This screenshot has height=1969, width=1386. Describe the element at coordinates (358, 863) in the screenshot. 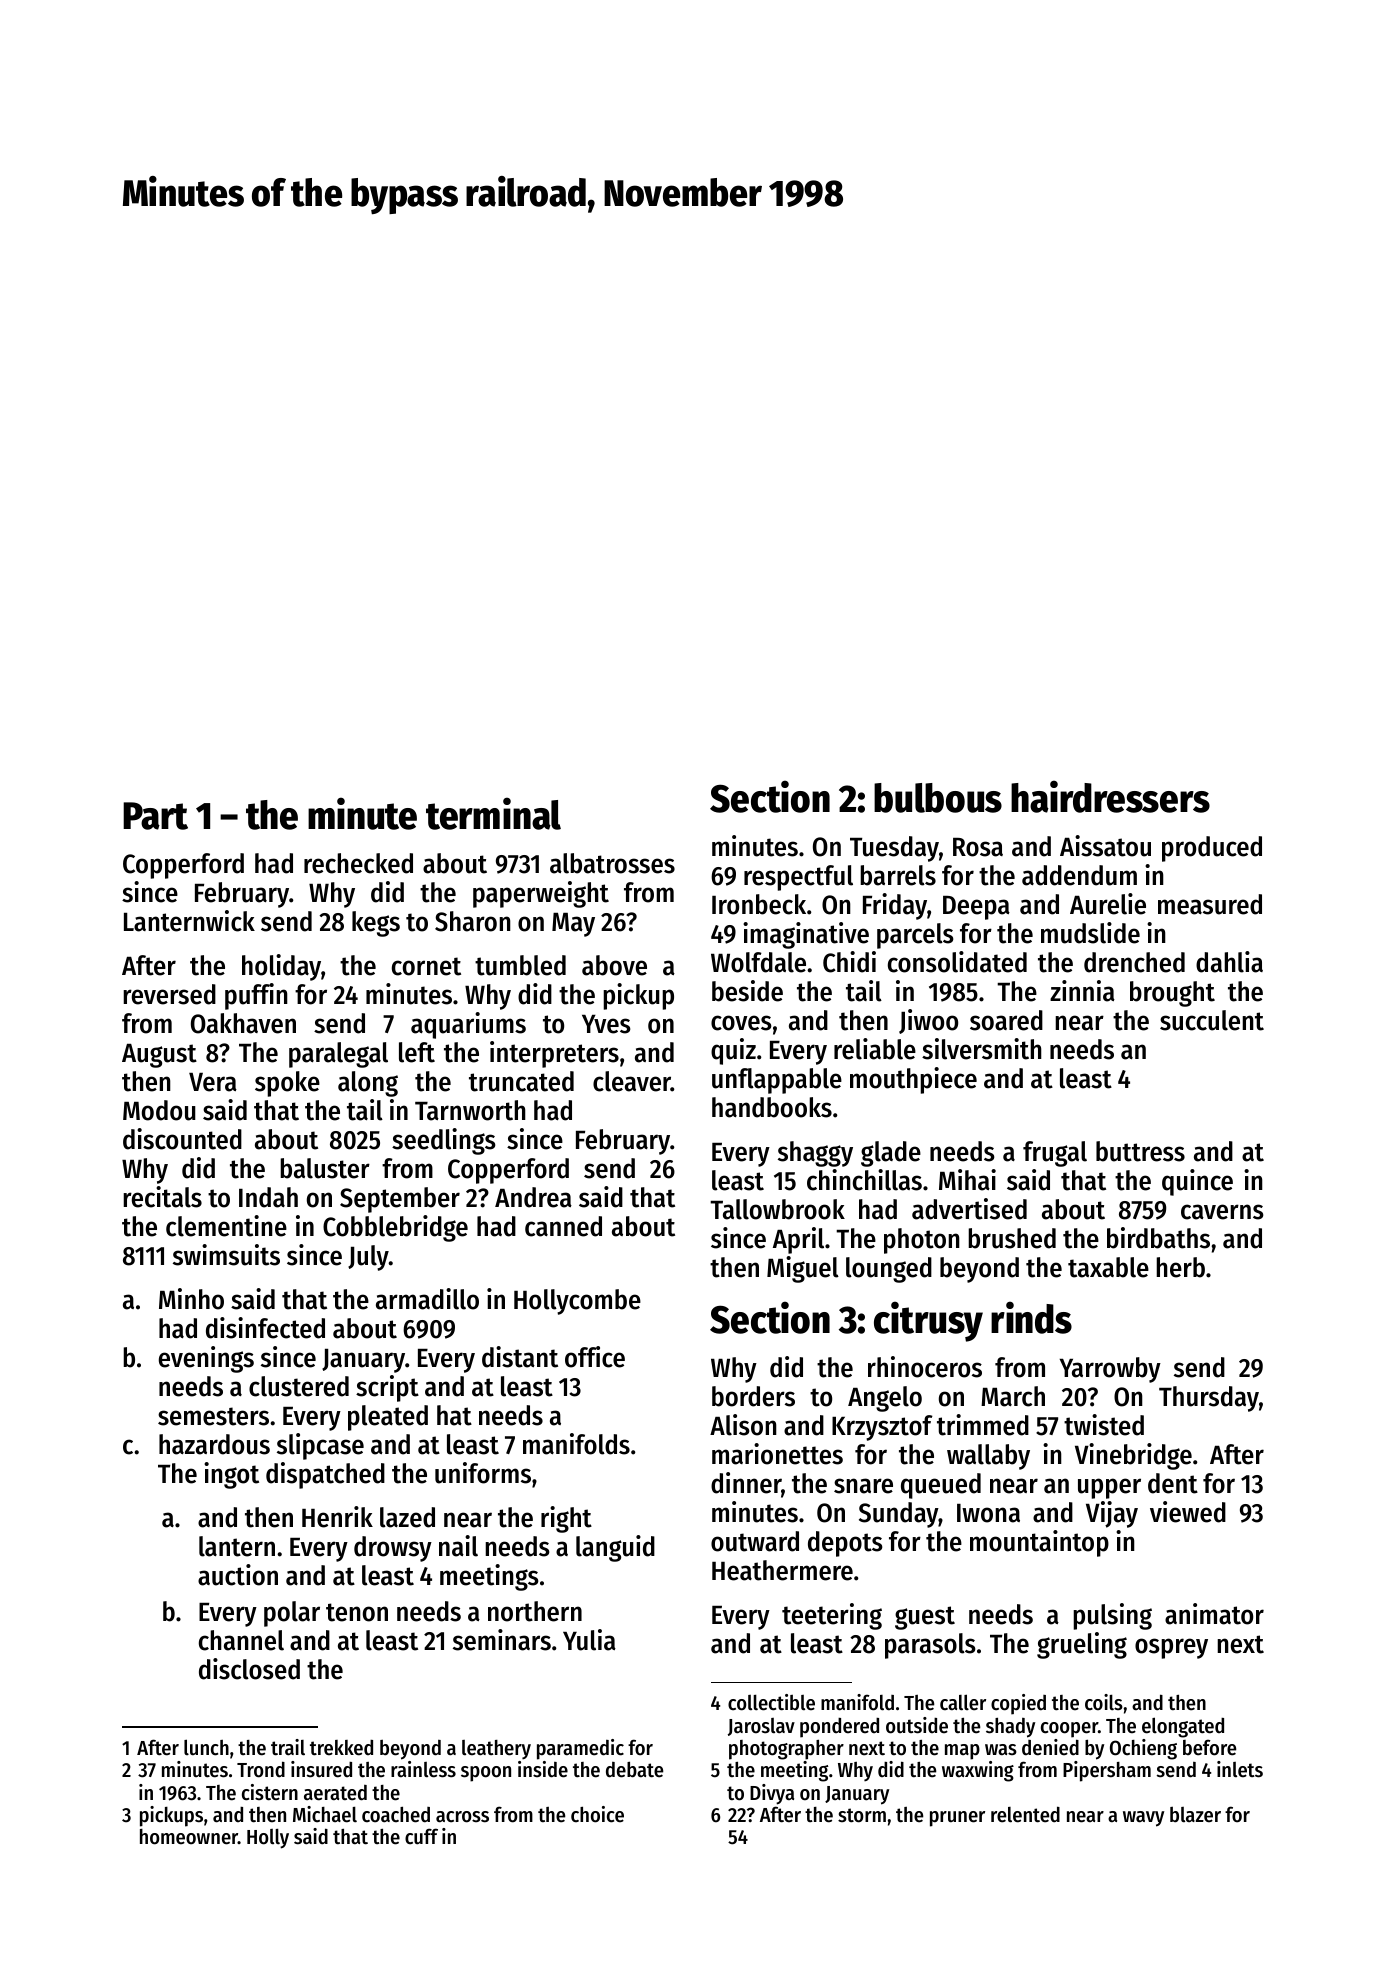

I see `rechecked` at that location.
